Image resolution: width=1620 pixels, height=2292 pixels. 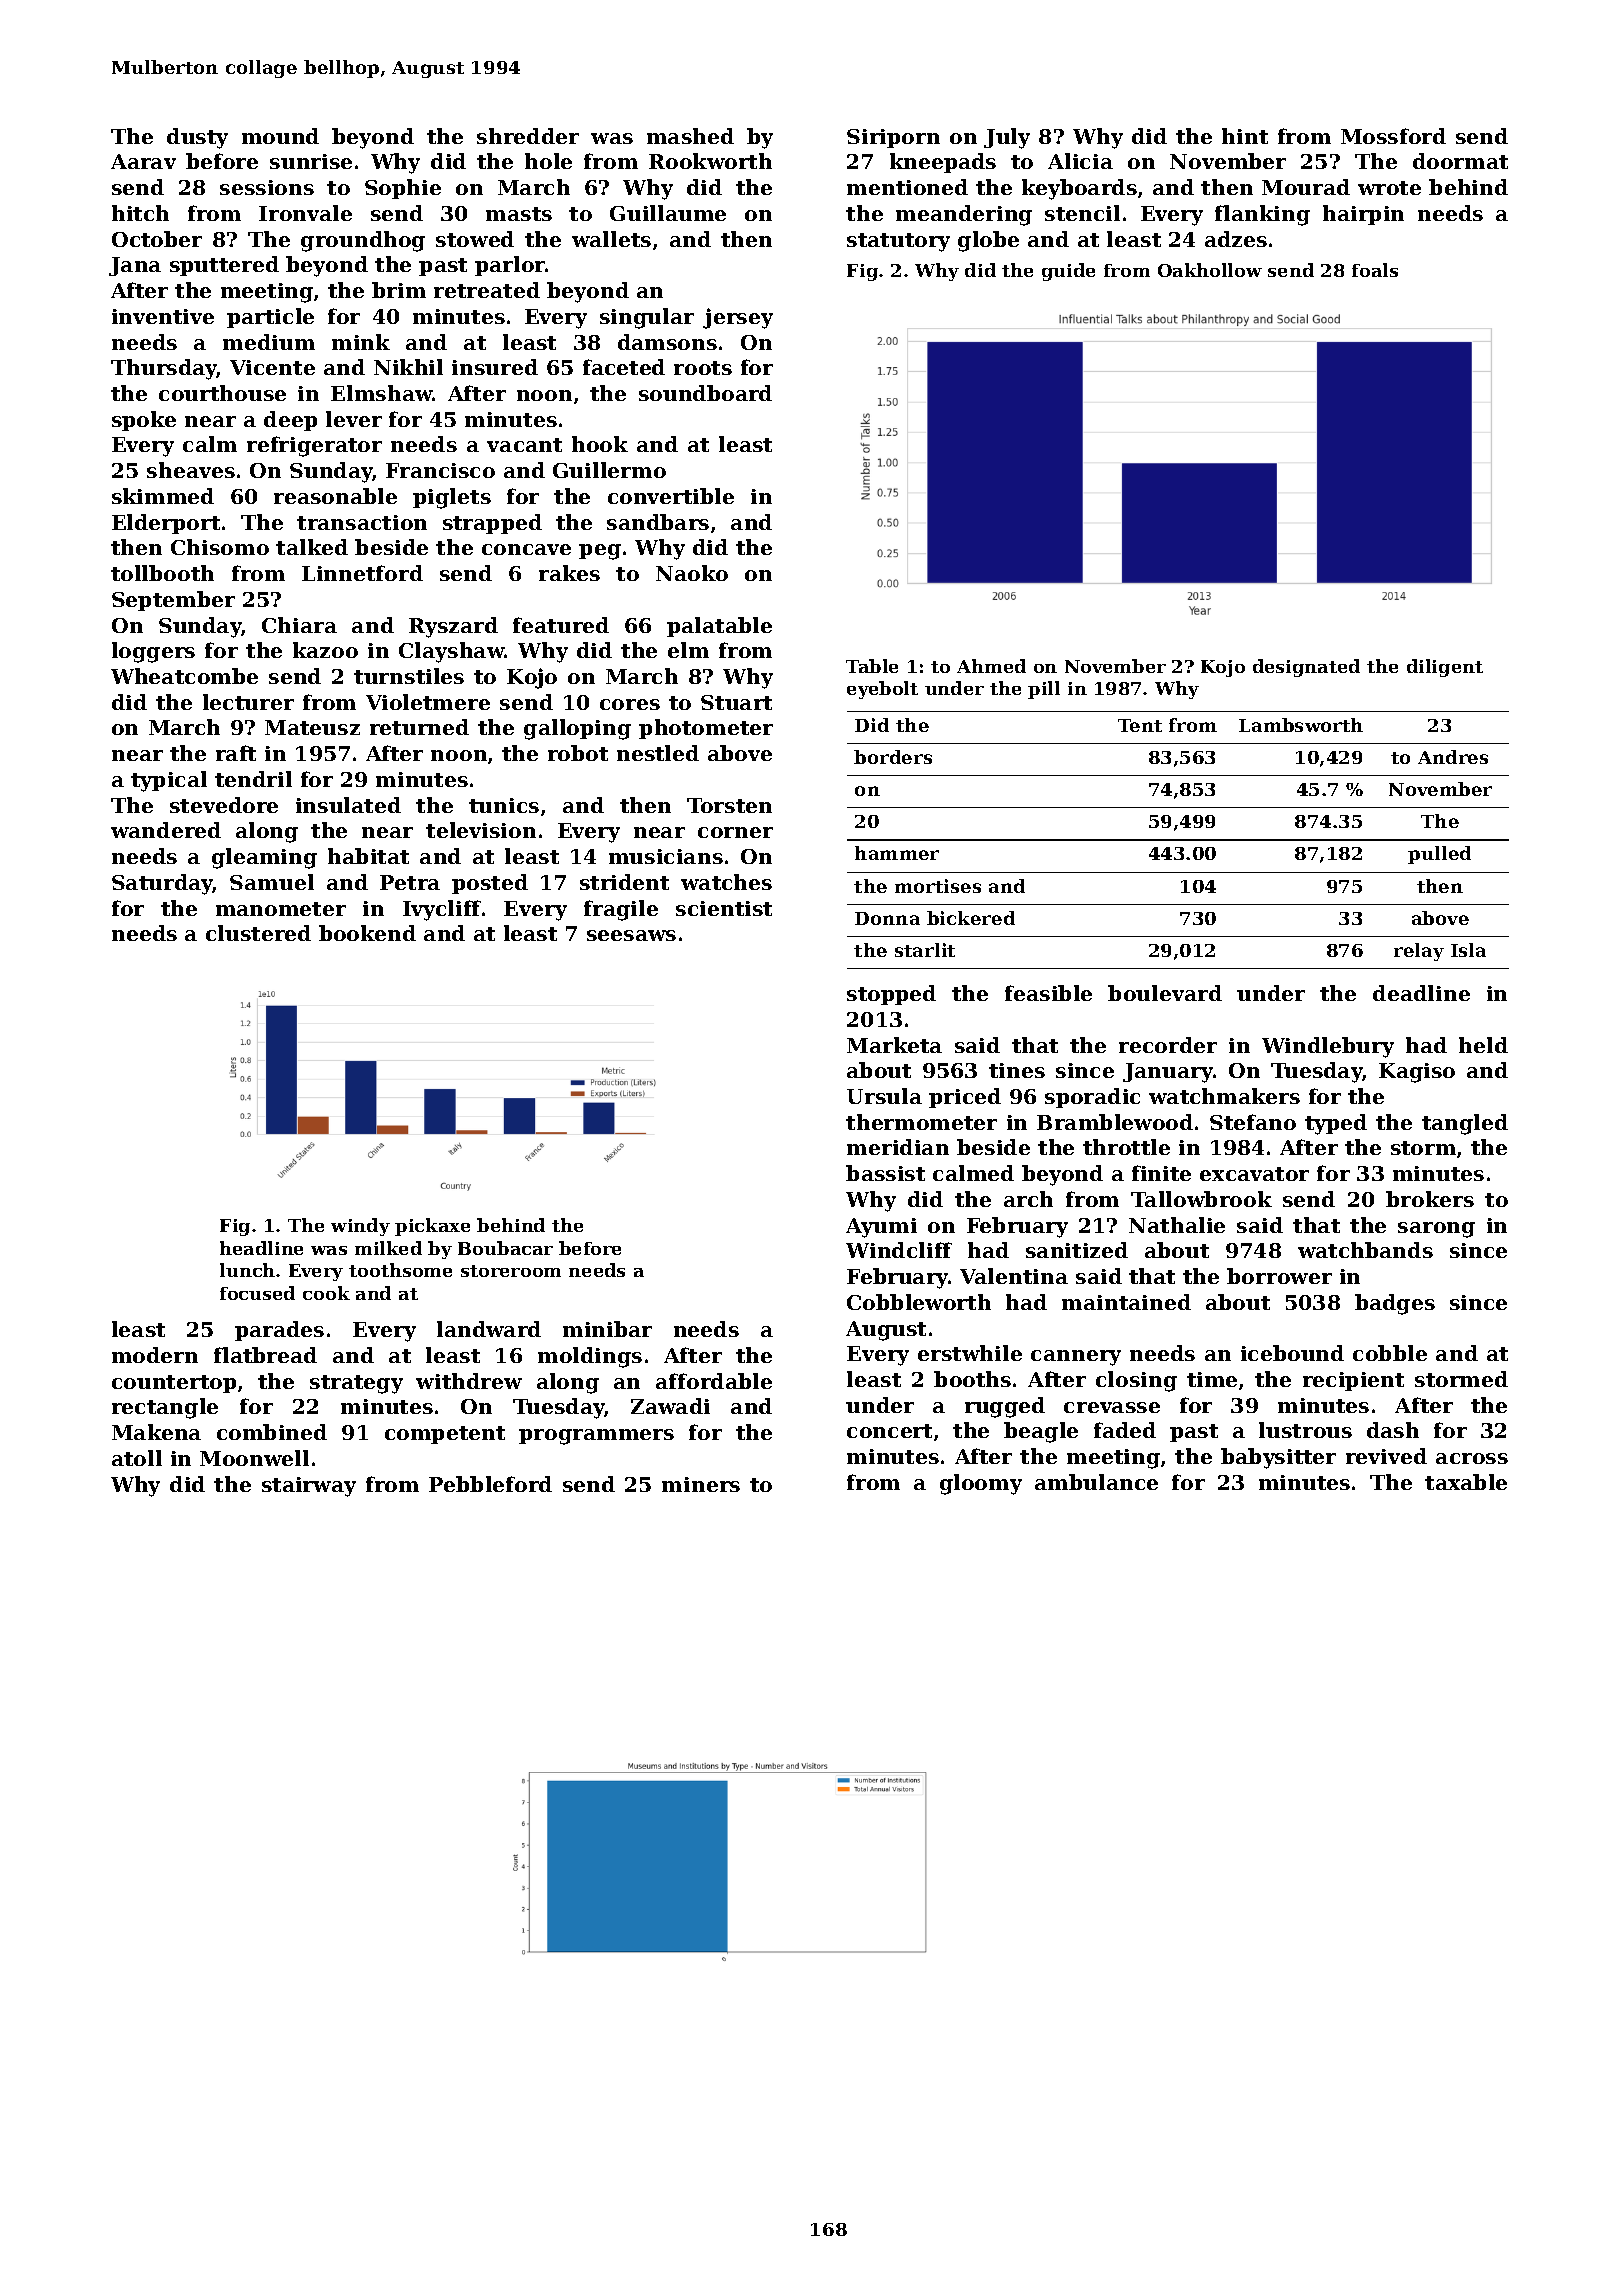 I want to click on Oakhollow, so click(x=1210, y=270).
